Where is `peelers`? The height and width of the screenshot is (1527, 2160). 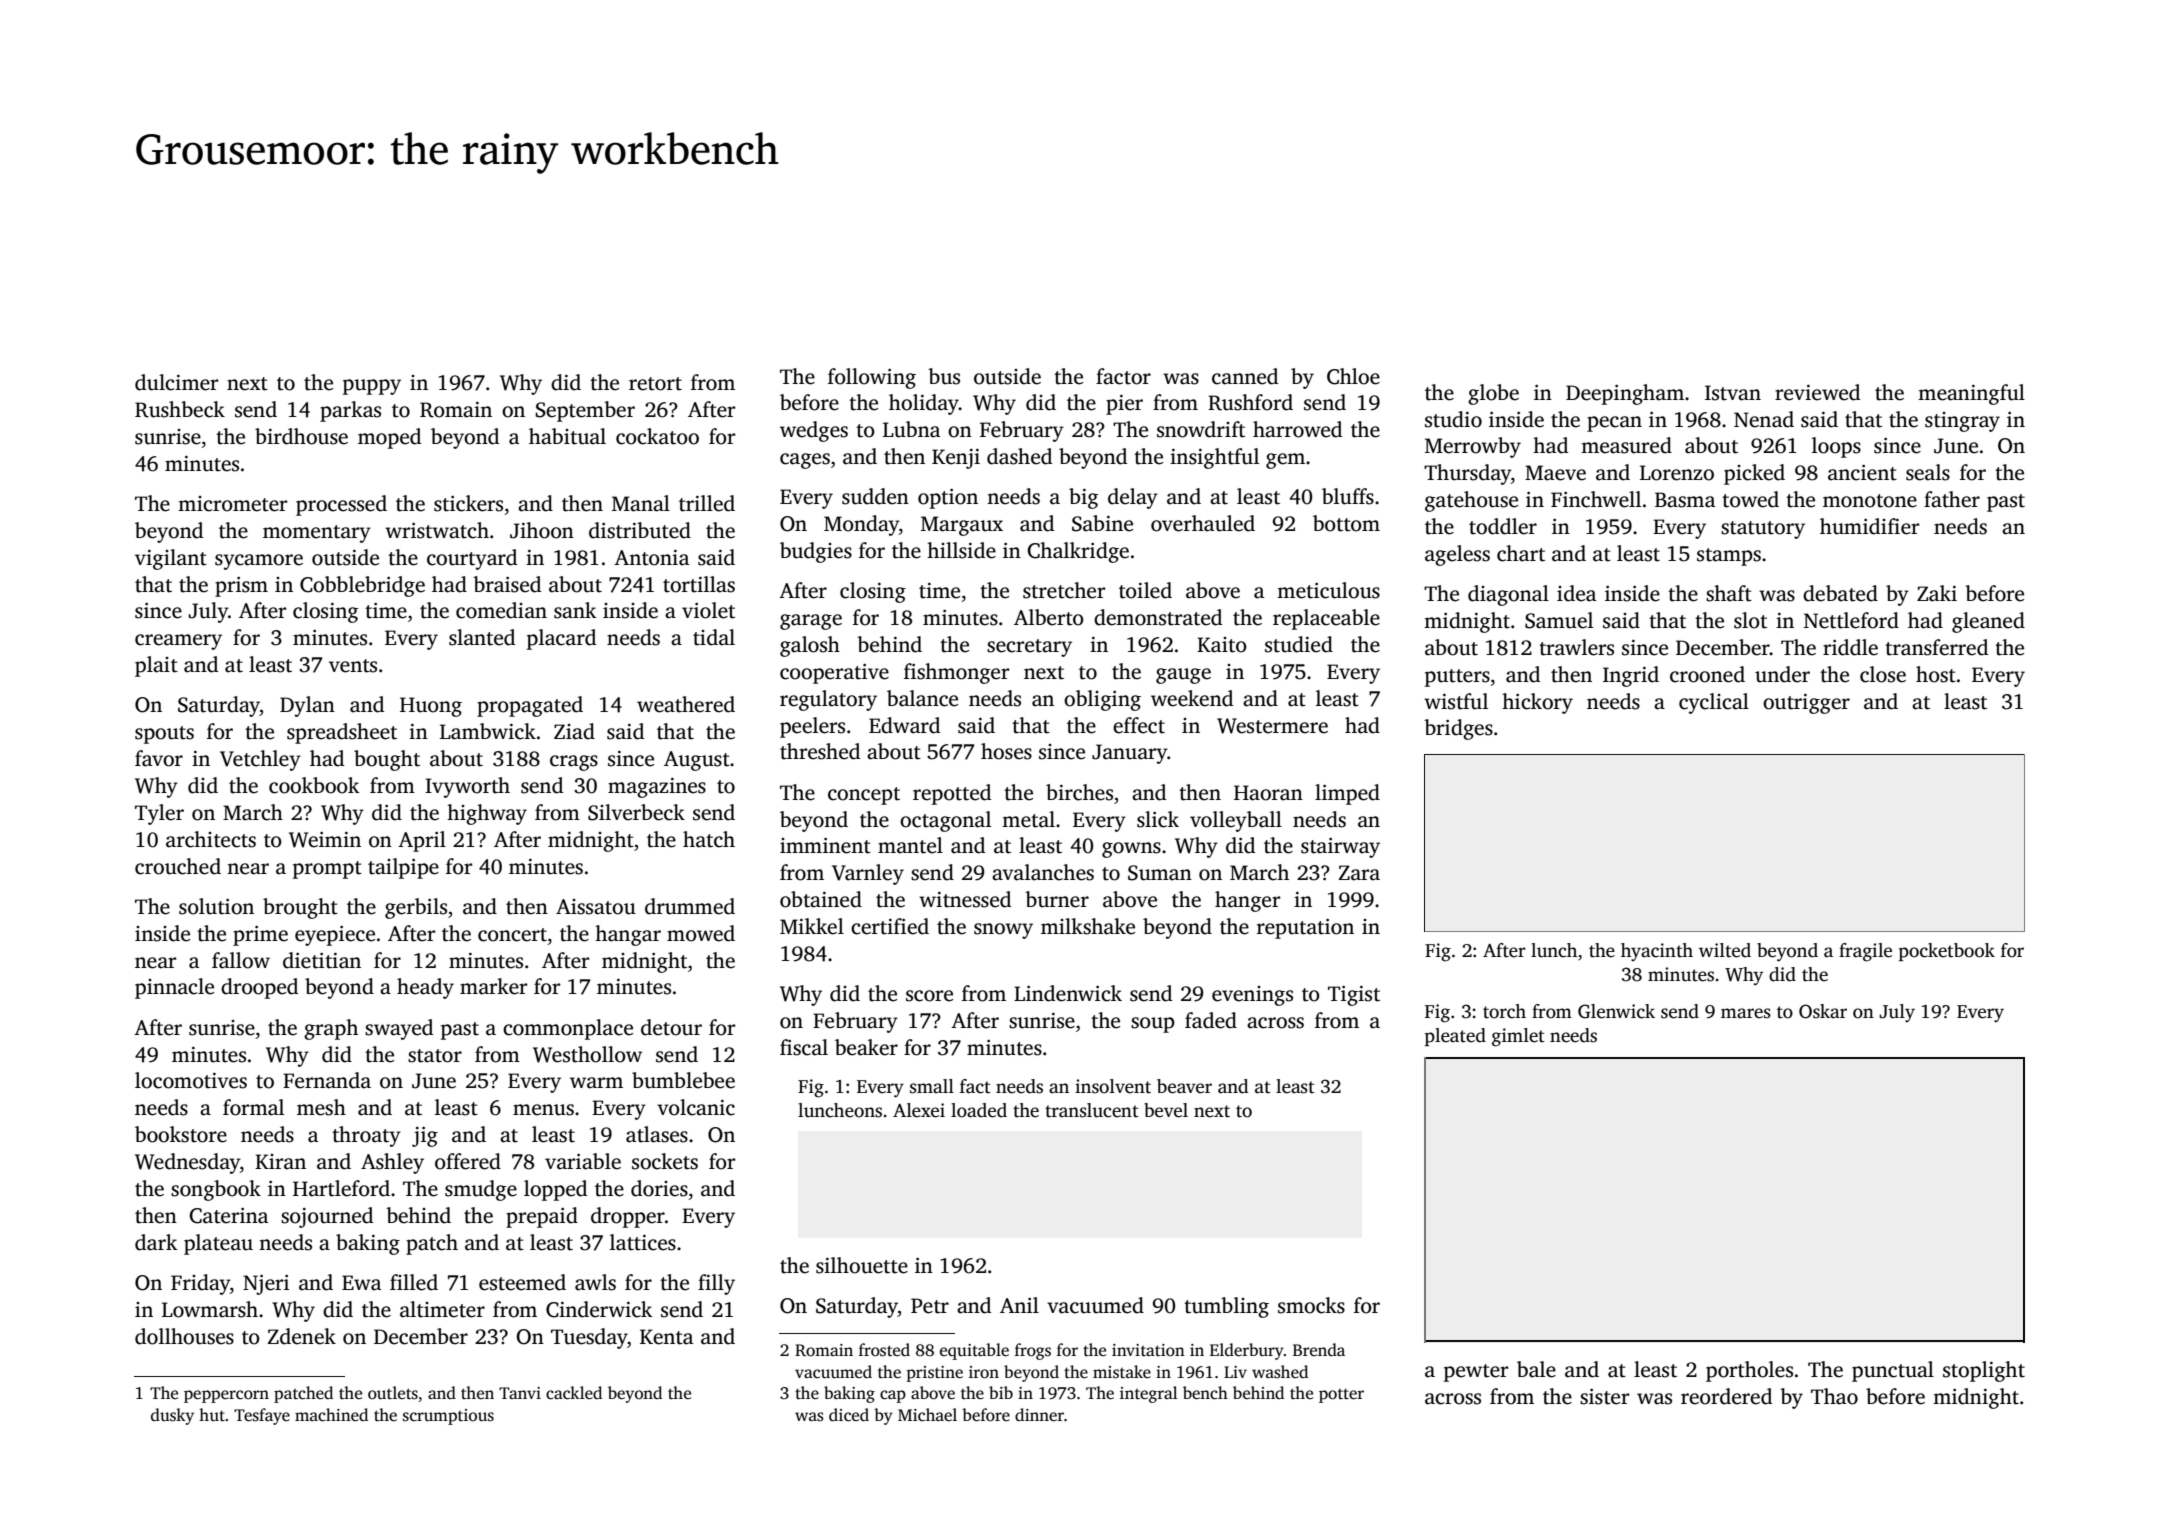
peelers is located at coordinates (812, 727).
